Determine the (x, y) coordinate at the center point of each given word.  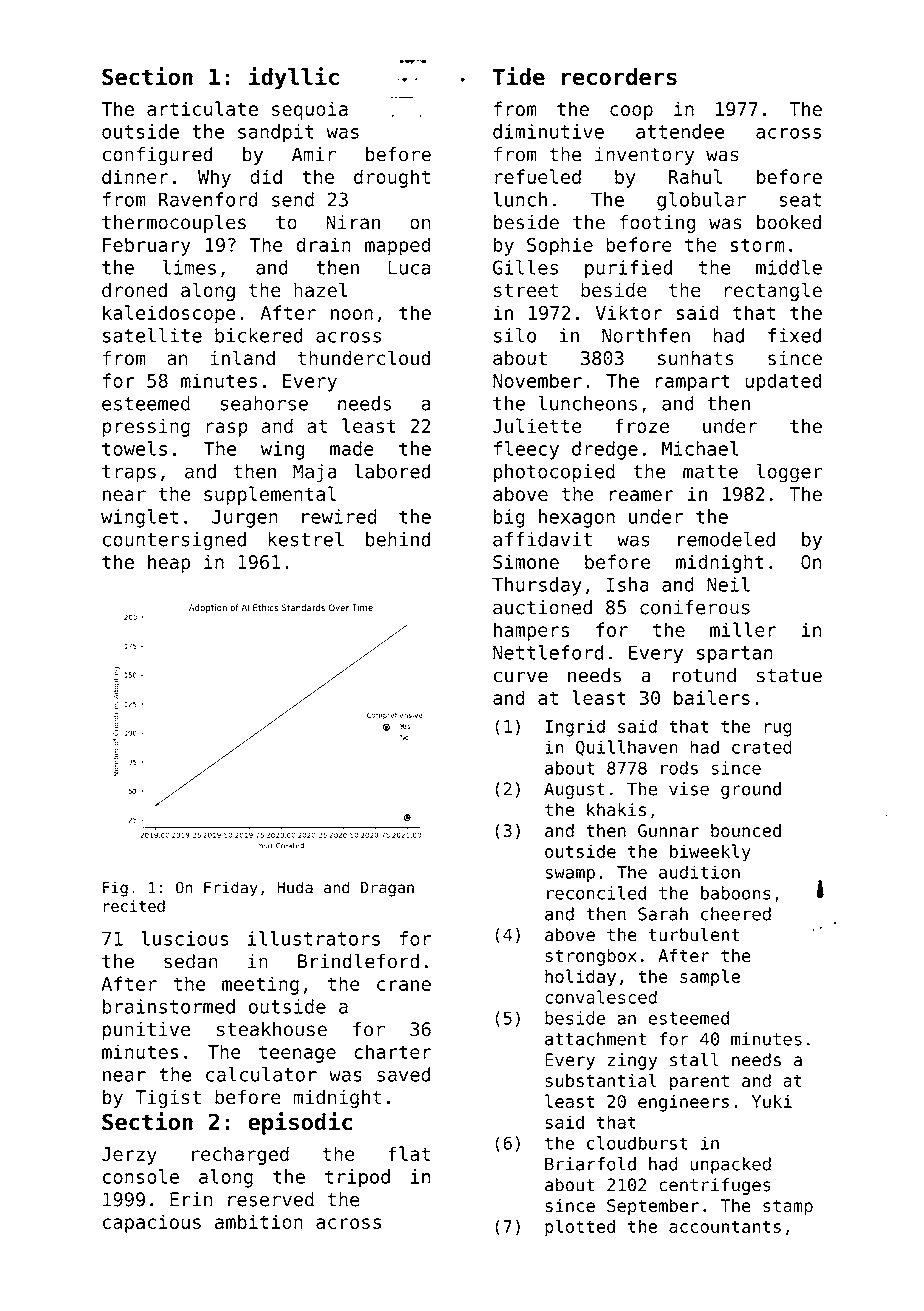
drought (392, 178)
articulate (202, 108)
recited (134, 906)
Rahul (695, 176)
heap (169, 563)
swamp (570, 875)
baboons (736, 893)
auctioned (542, 607)
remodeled (726, 539)
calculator (261, 1074)
